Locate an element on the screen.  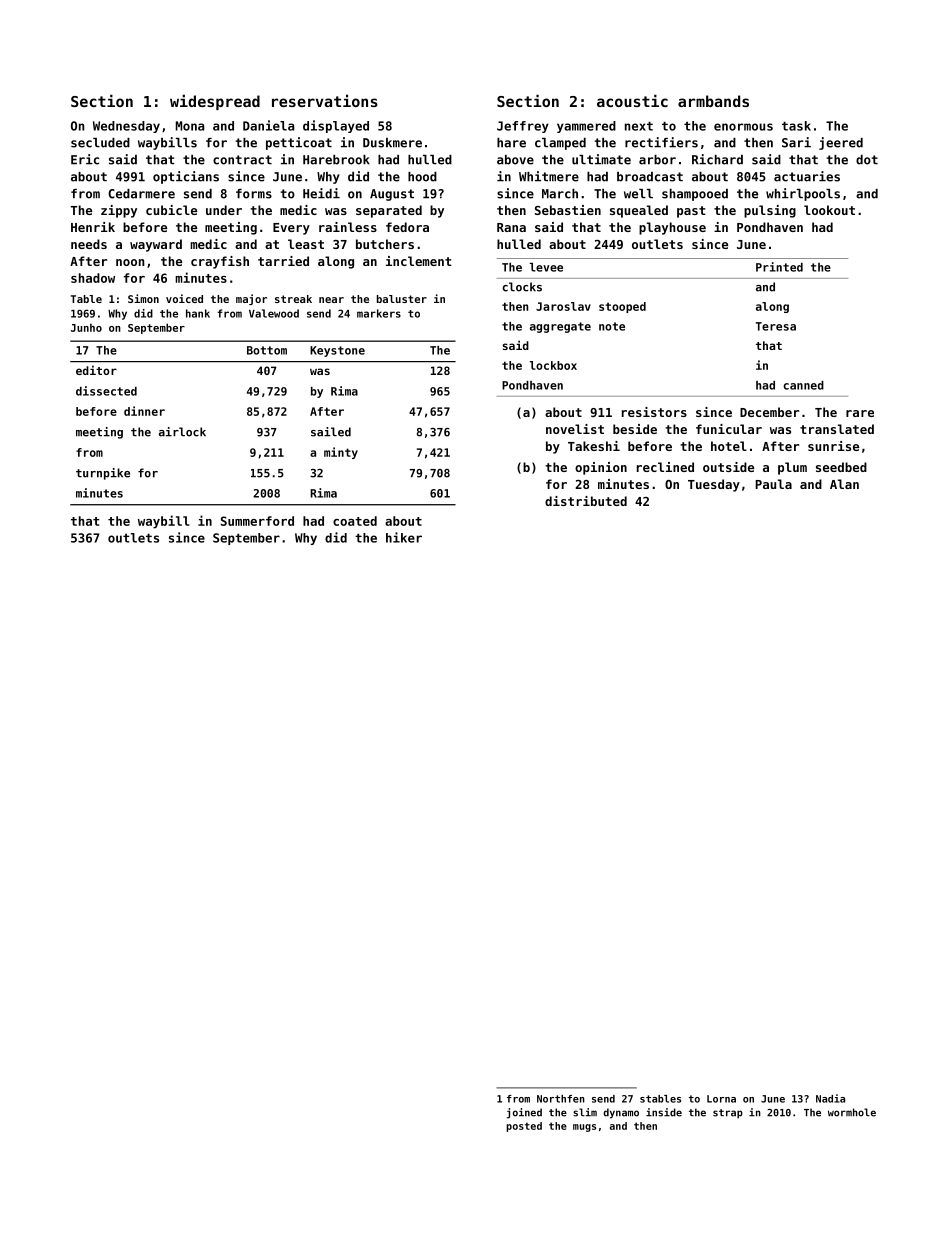
resistors is located at coordinates (654, 412).
